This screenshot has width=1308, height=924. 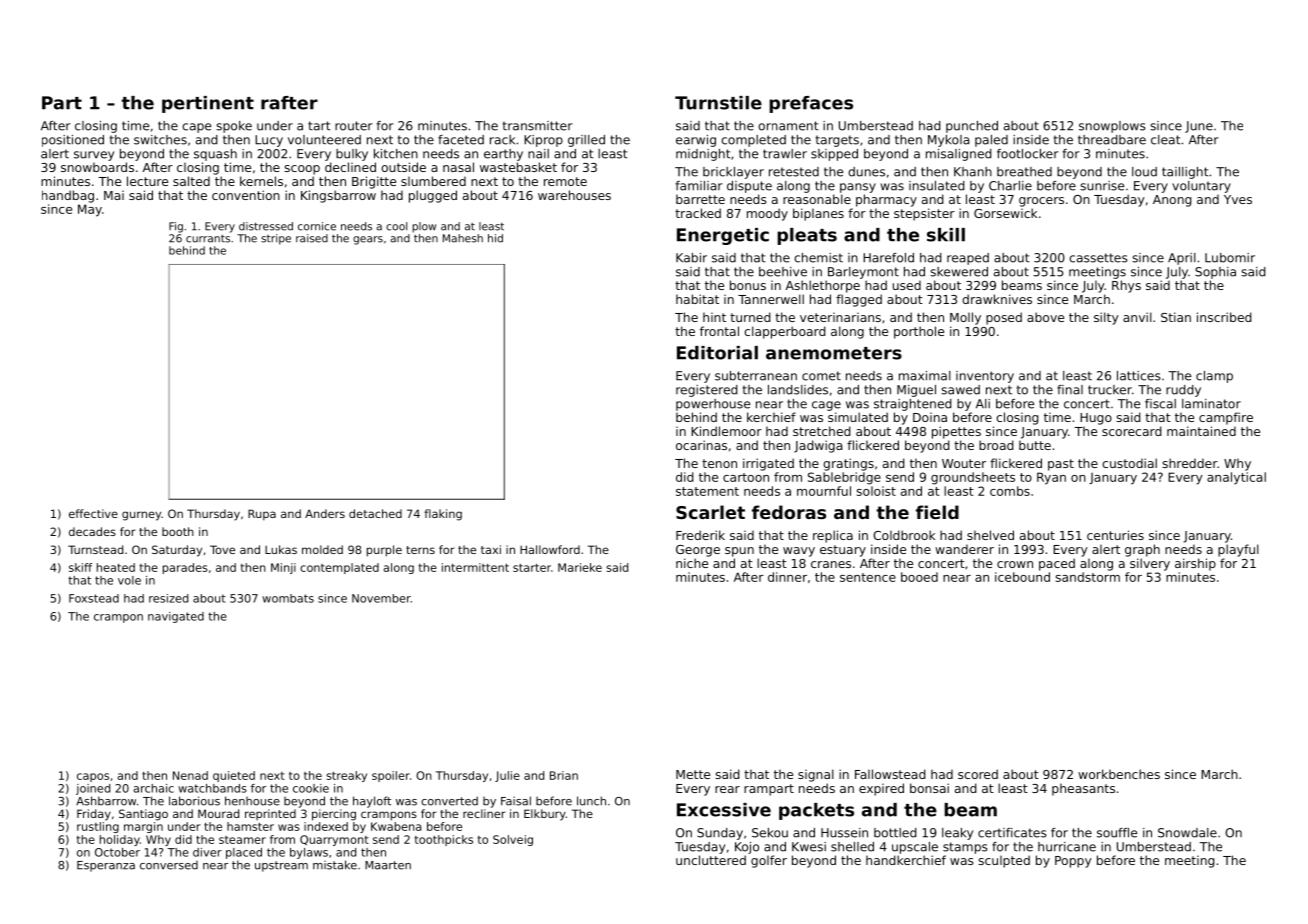 I want to click on archaic, so click(x=153, y=788).
